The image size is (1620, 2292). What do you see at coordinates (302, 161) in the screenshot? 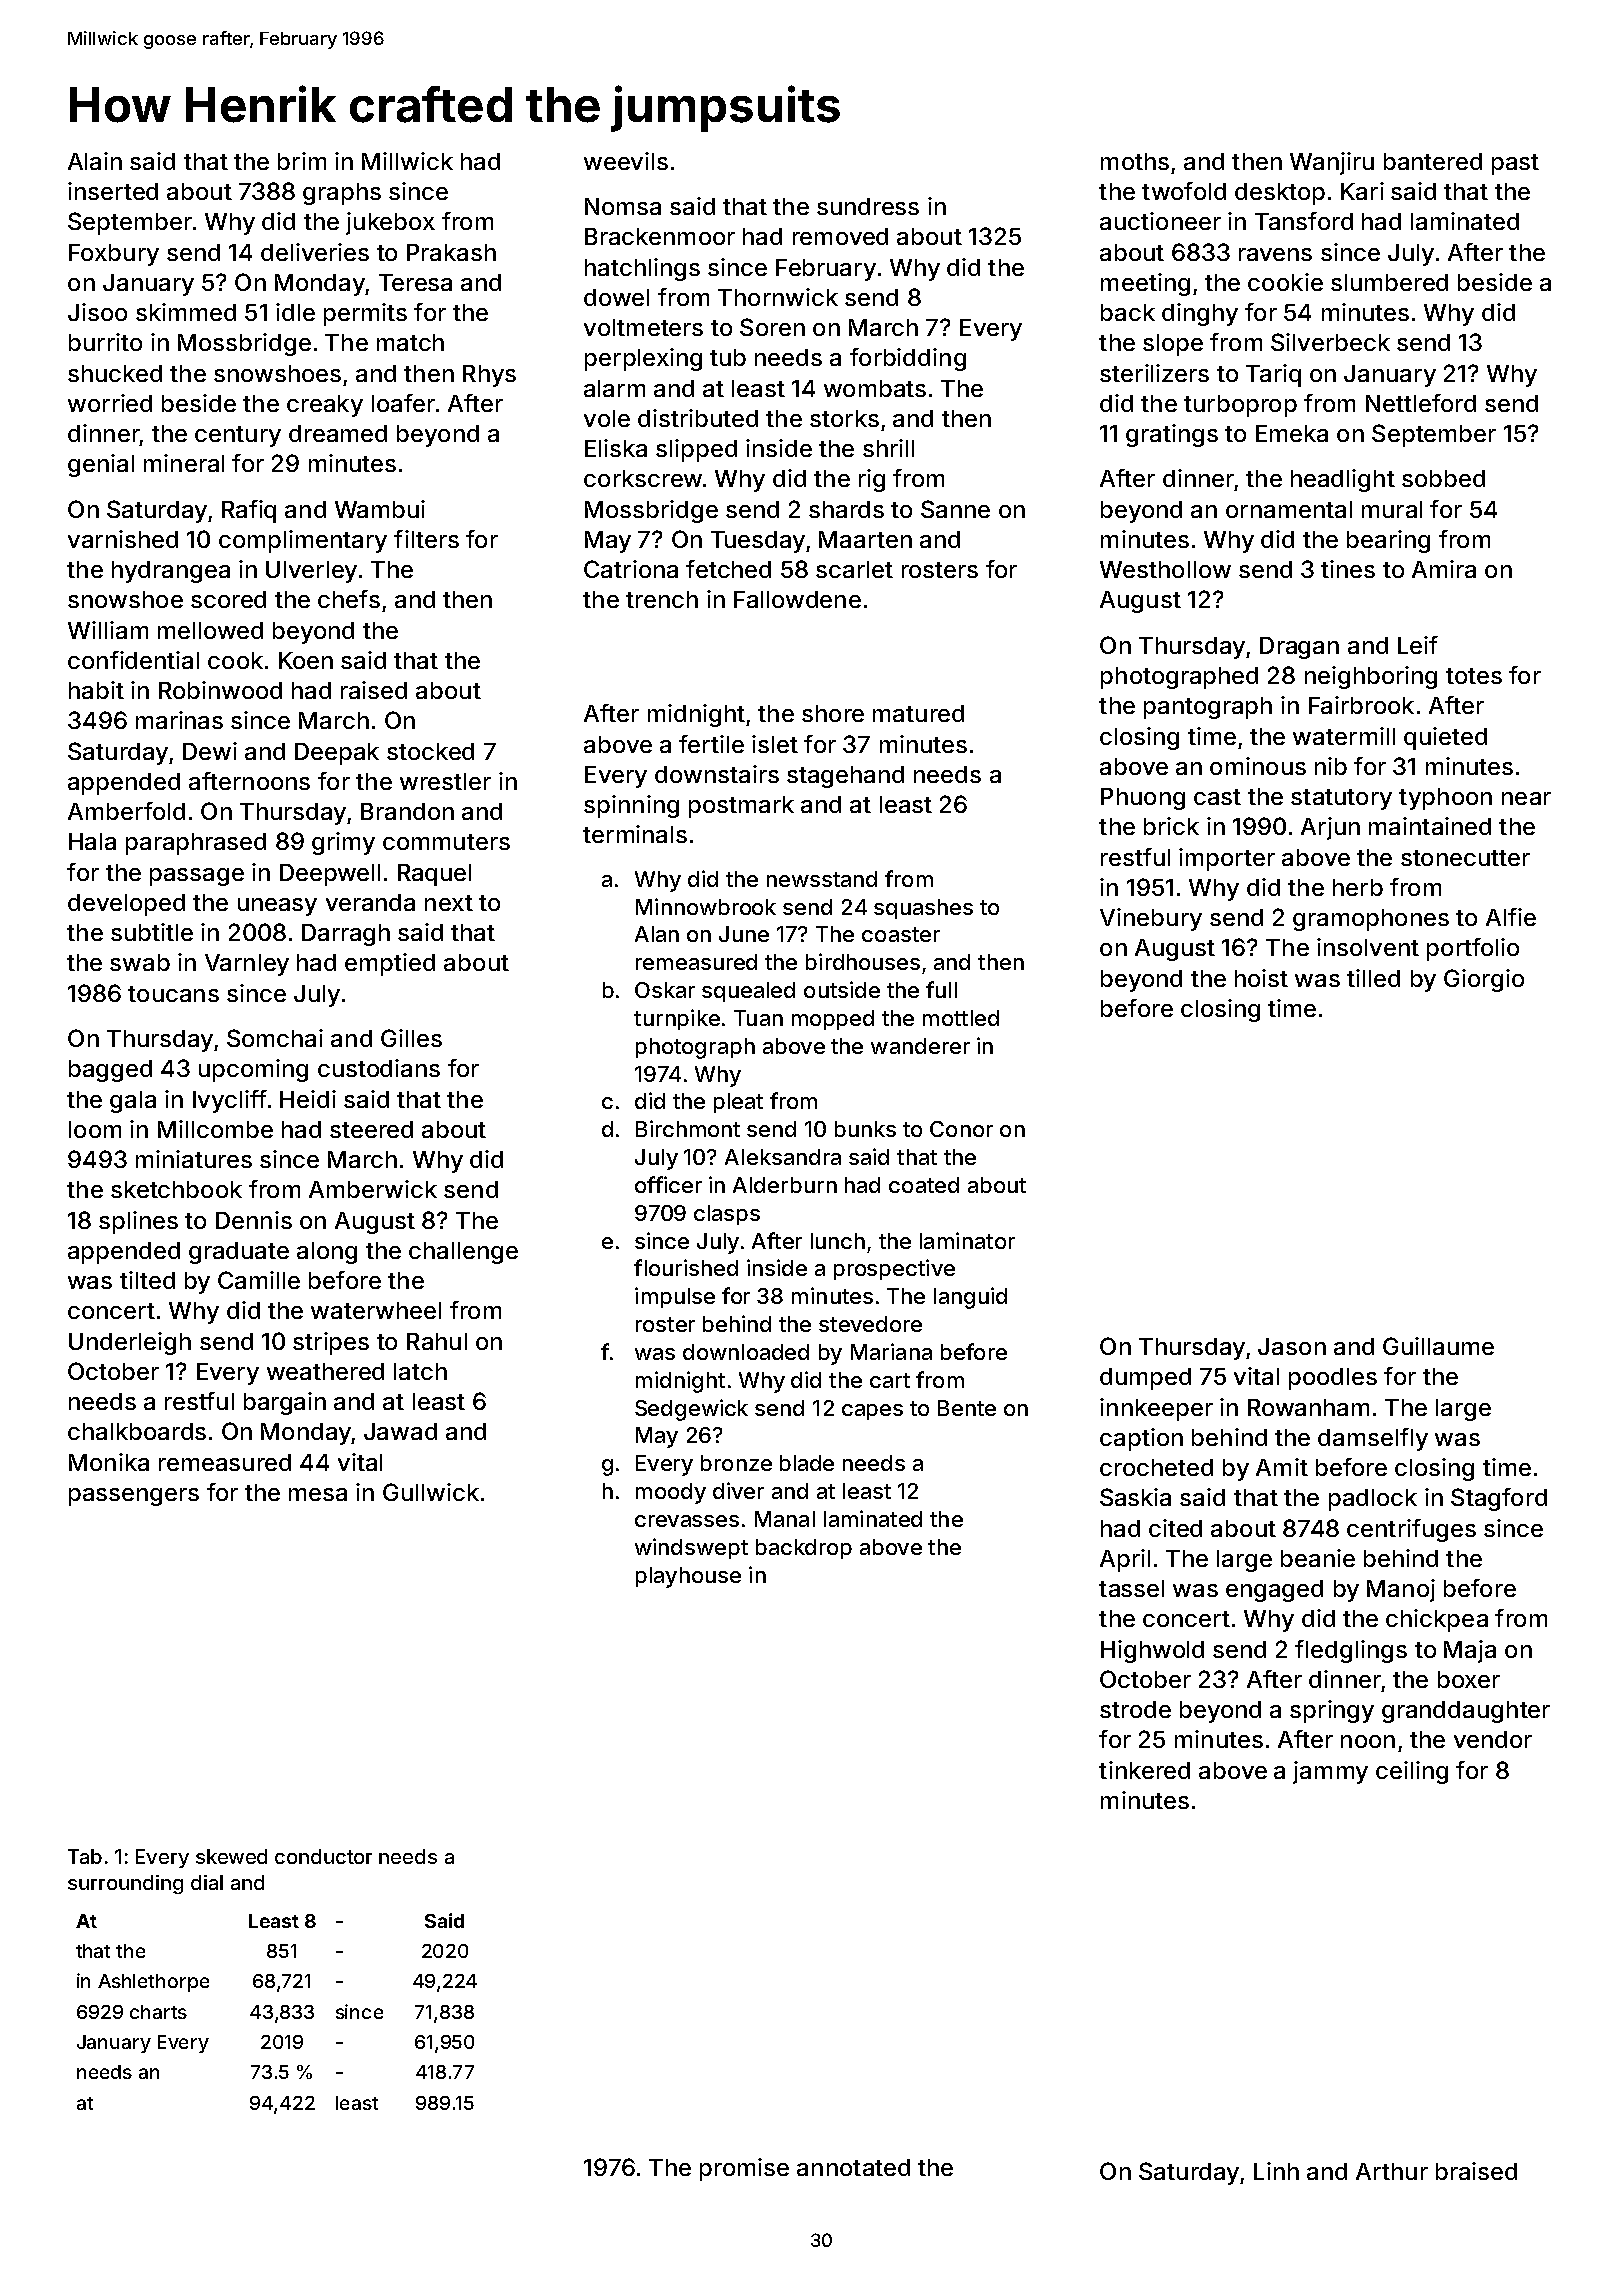
I see `brim` at bounding box center [302, 161].
